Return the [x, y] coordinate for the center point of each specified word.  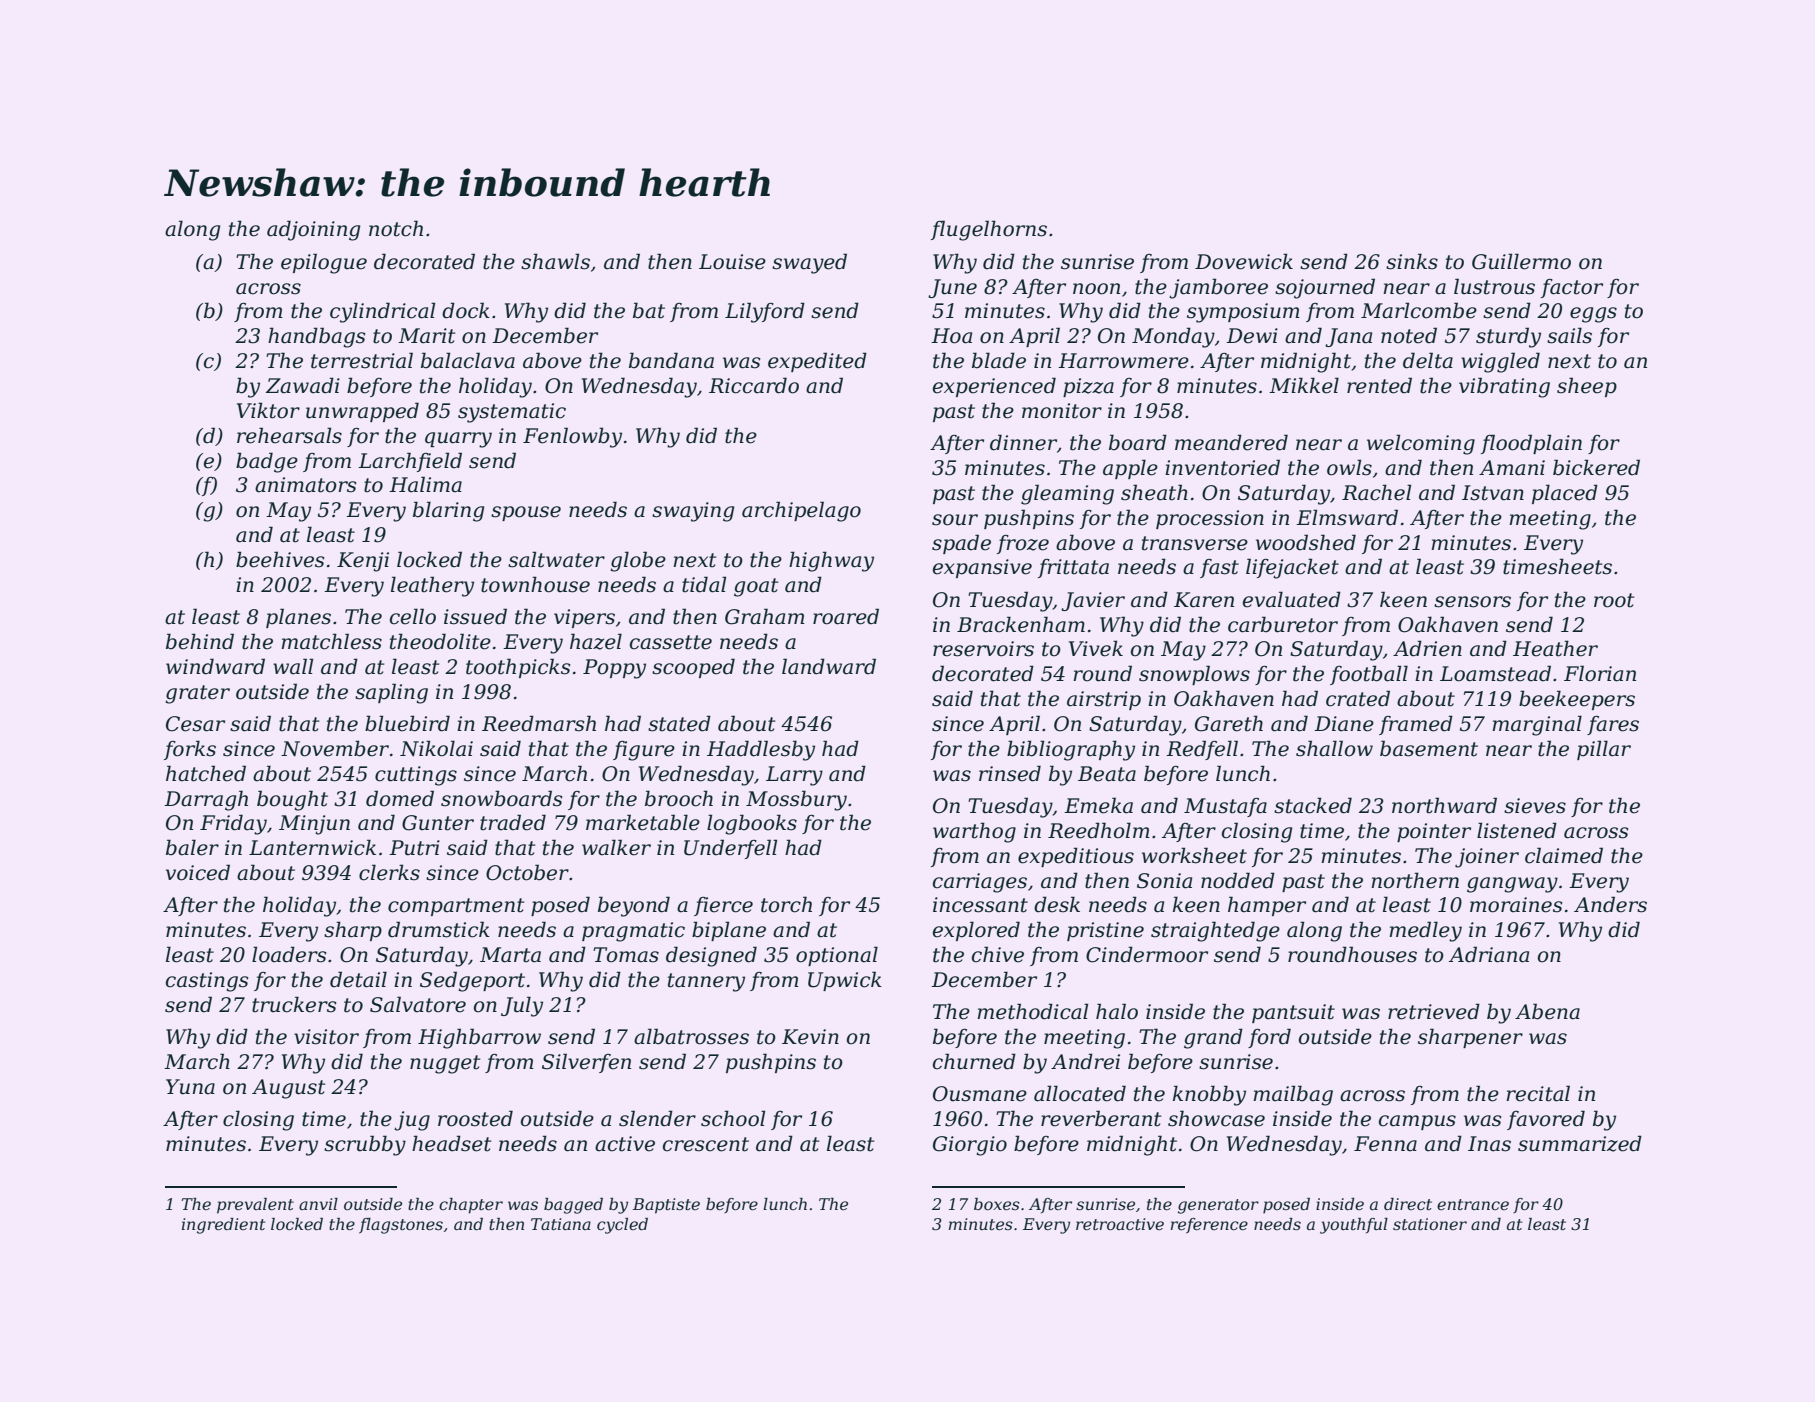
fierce [723, 906]
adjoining [313, 230]
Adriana [1489, 954]
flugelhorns [989, 230]
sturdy [1508, 337]
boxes [997, 1204]
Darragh [206, 800]
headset [451, 1143]
